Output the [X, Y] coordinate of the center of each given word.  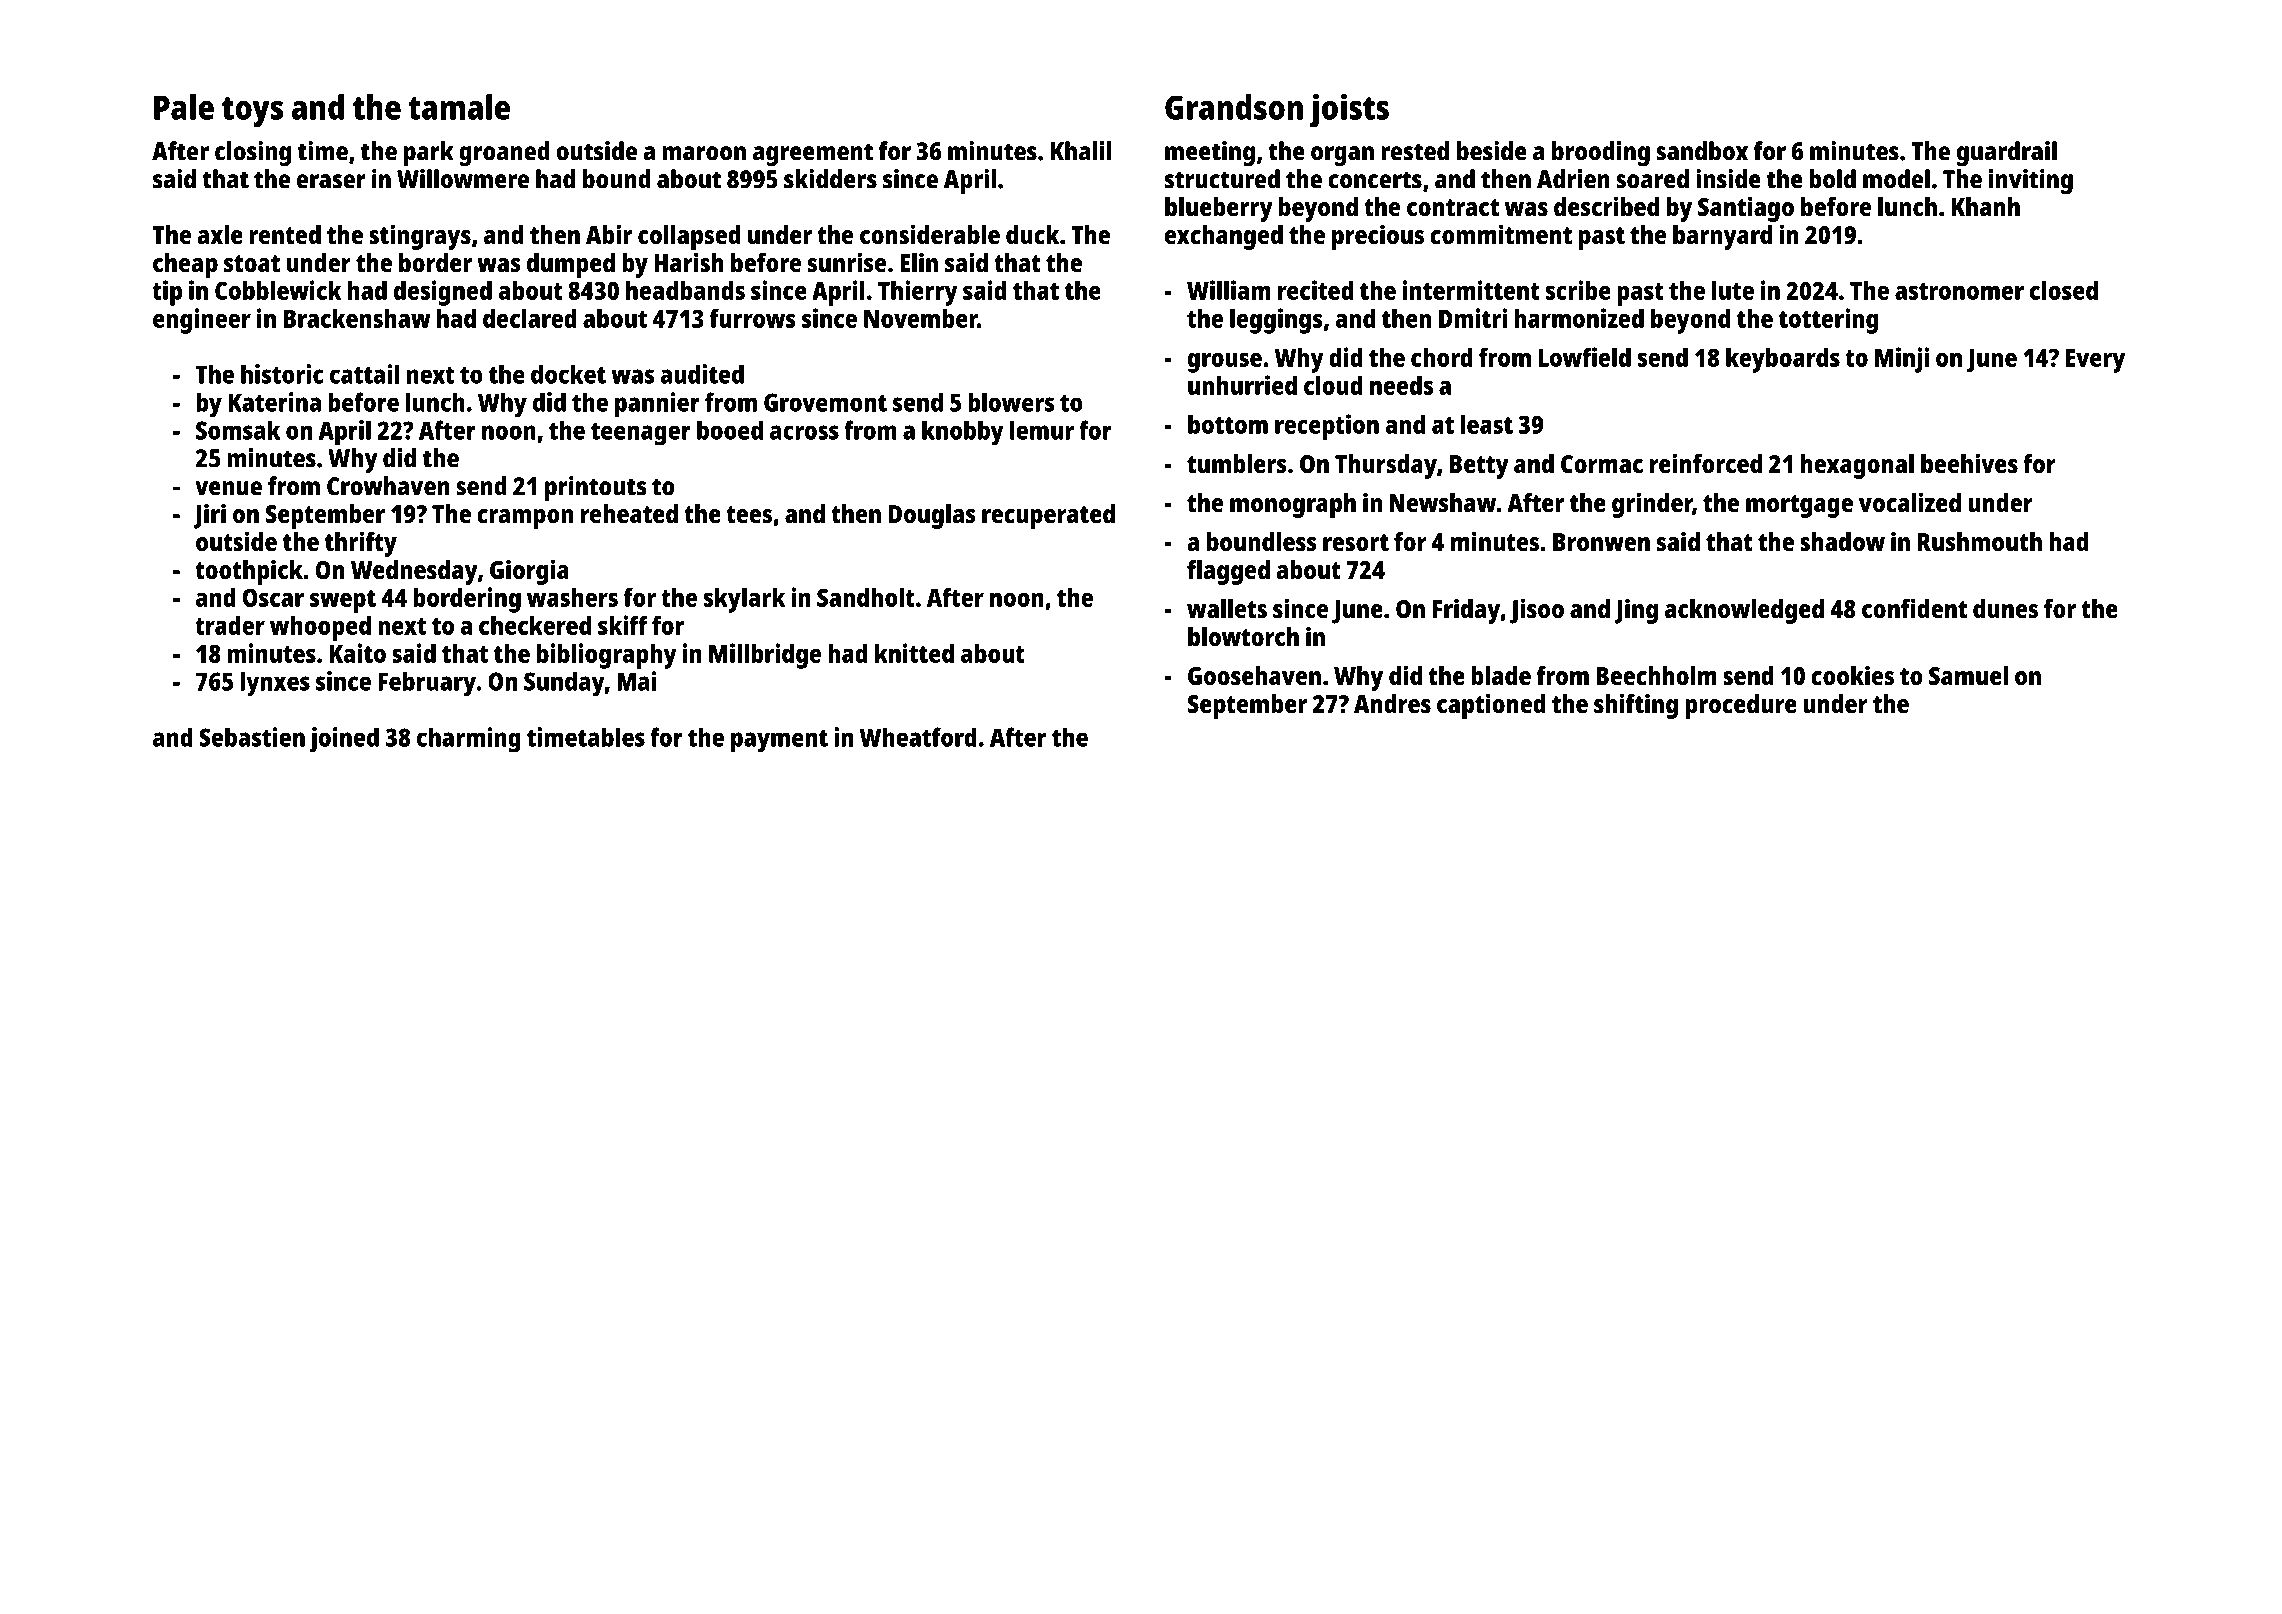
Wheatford [918, 737]
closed [2064, 290]
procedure [1741, 706]
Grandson [1234, 107]
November [920, 318]
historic [282, 374]
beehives [1969, 463]
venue [228, 488]
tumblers [1237, 463]
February [427, 684]
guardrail [2007, 153]
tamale [459, 107]
